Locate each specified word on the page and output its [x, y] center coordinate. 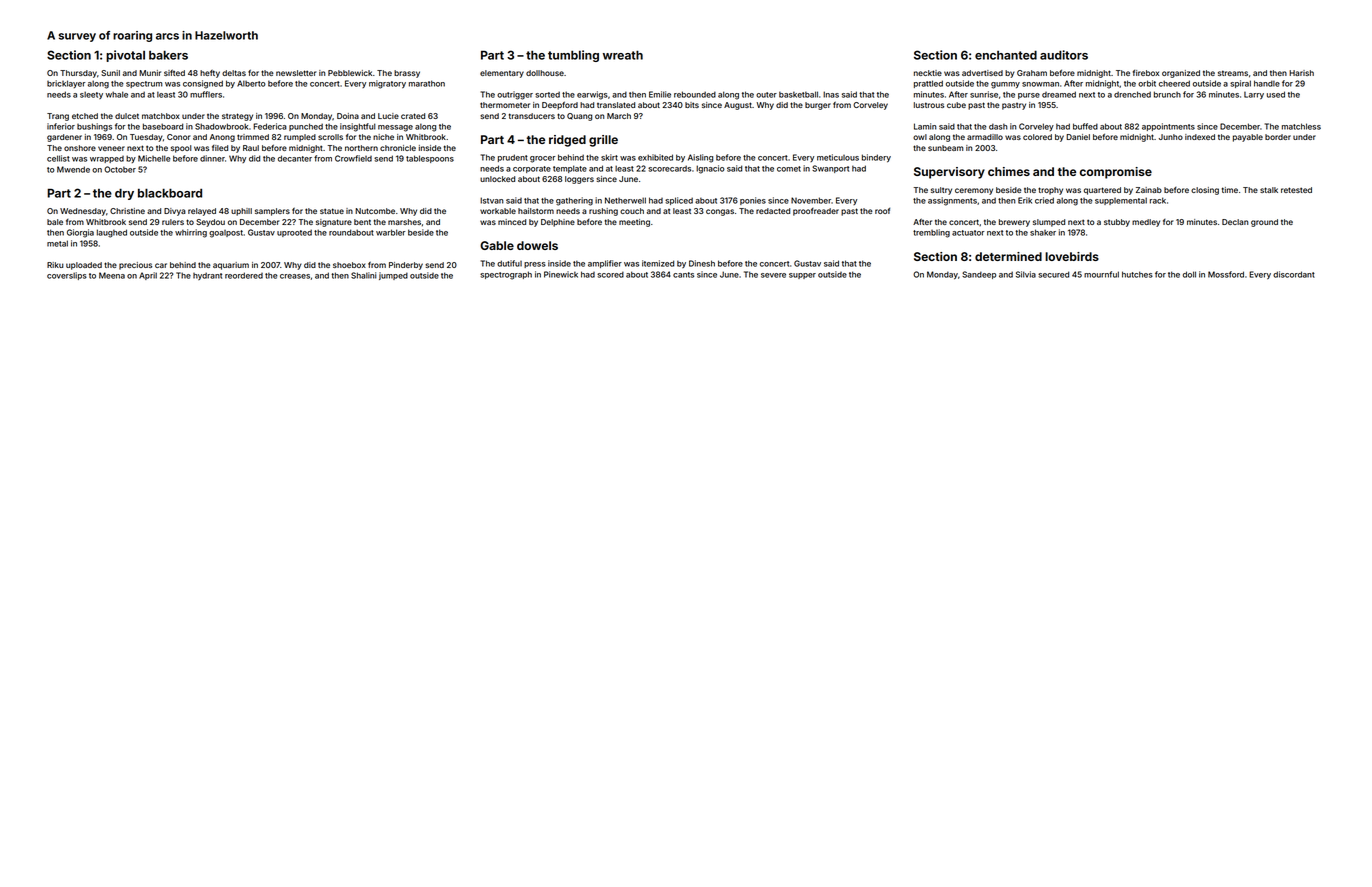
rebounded [695, 94]
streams [1233, 73]
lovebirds [1072, 256]
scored [610, 274]
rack [1158, 200]
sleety [91, 95]
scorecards [669, 168]
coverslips [67, 276]
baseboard [163, 126]
